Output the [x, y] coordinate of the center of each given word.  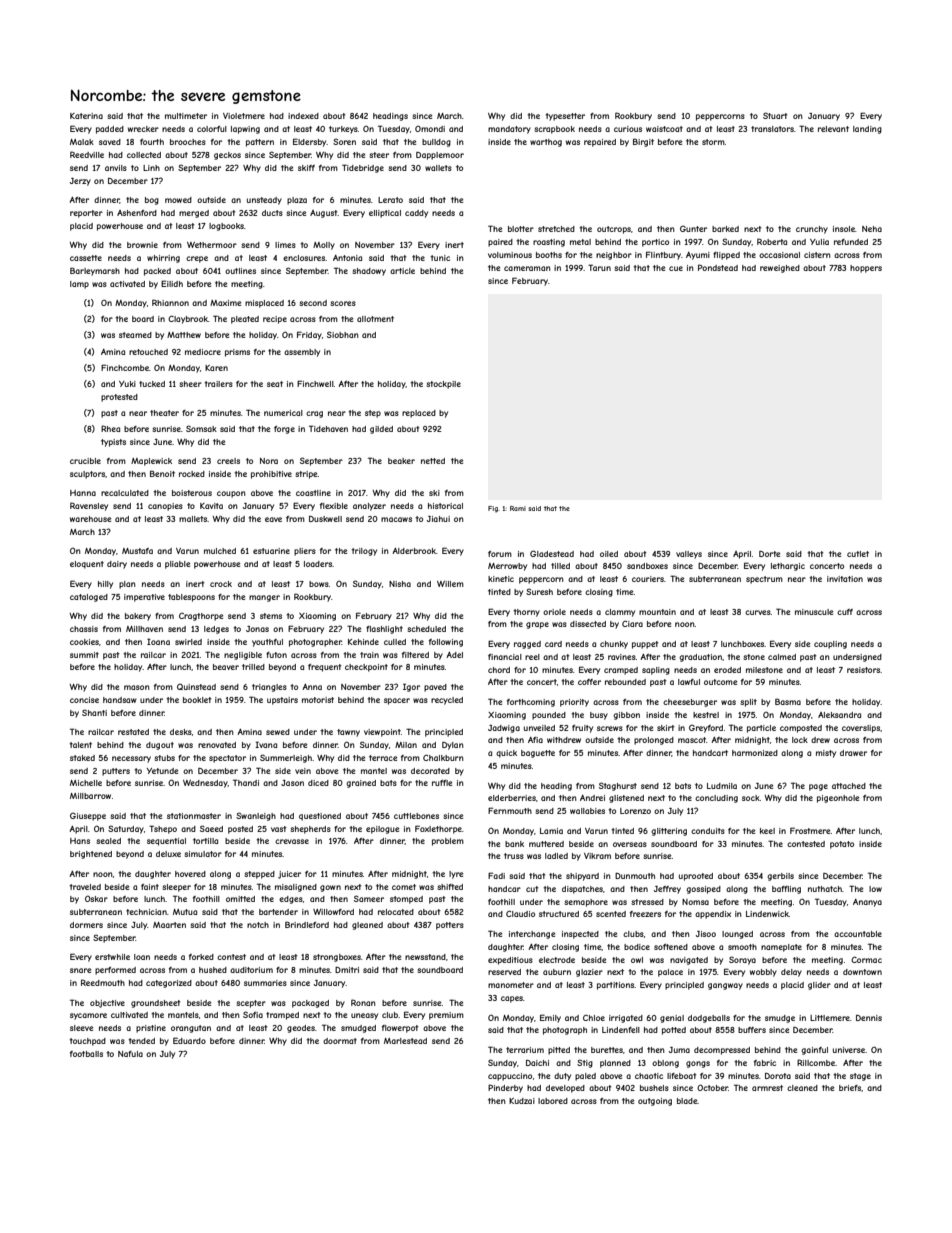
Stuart [775, 115]
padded [110, 130]
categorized [169, 984]
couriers [648, 579]
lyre [456, 875]
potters [450, 926]
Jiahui [438, 519]
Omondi [430, 128]
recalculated [125, 493]
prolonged [654, 741]
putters [116, 772]
